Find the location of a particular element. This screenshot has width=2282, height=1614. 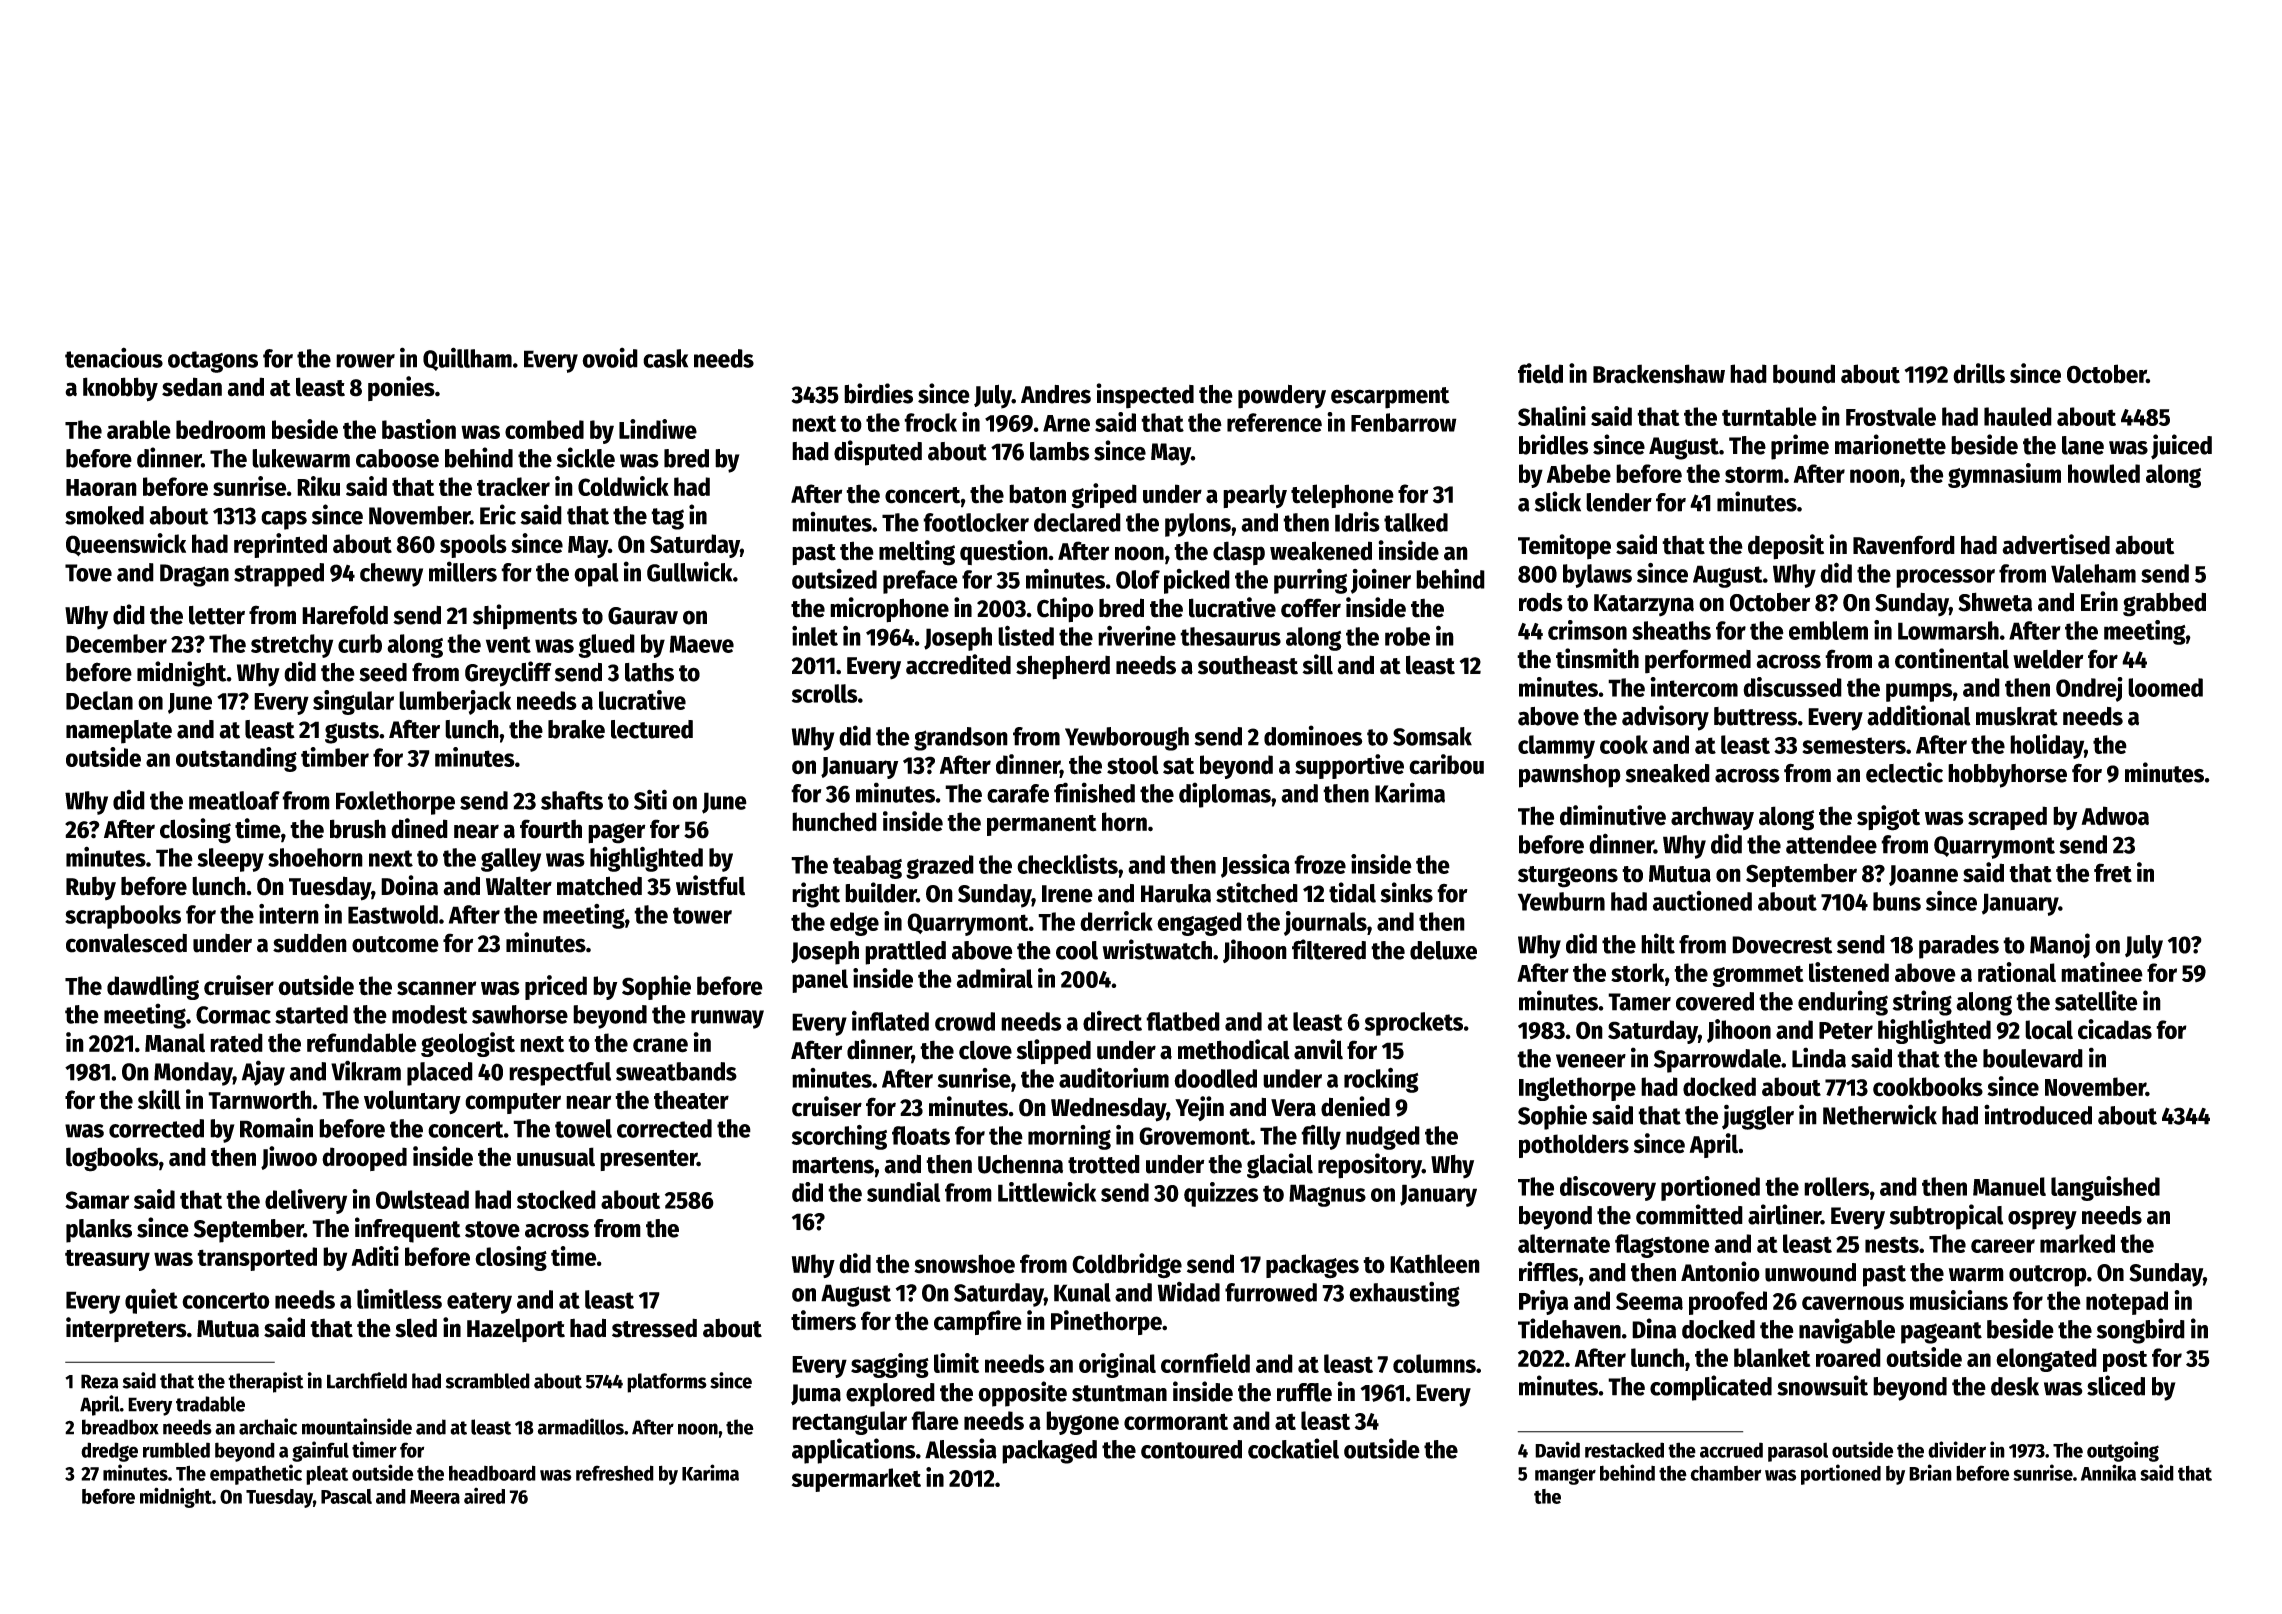

Hazelport is located at coordinates (516, 1330).
